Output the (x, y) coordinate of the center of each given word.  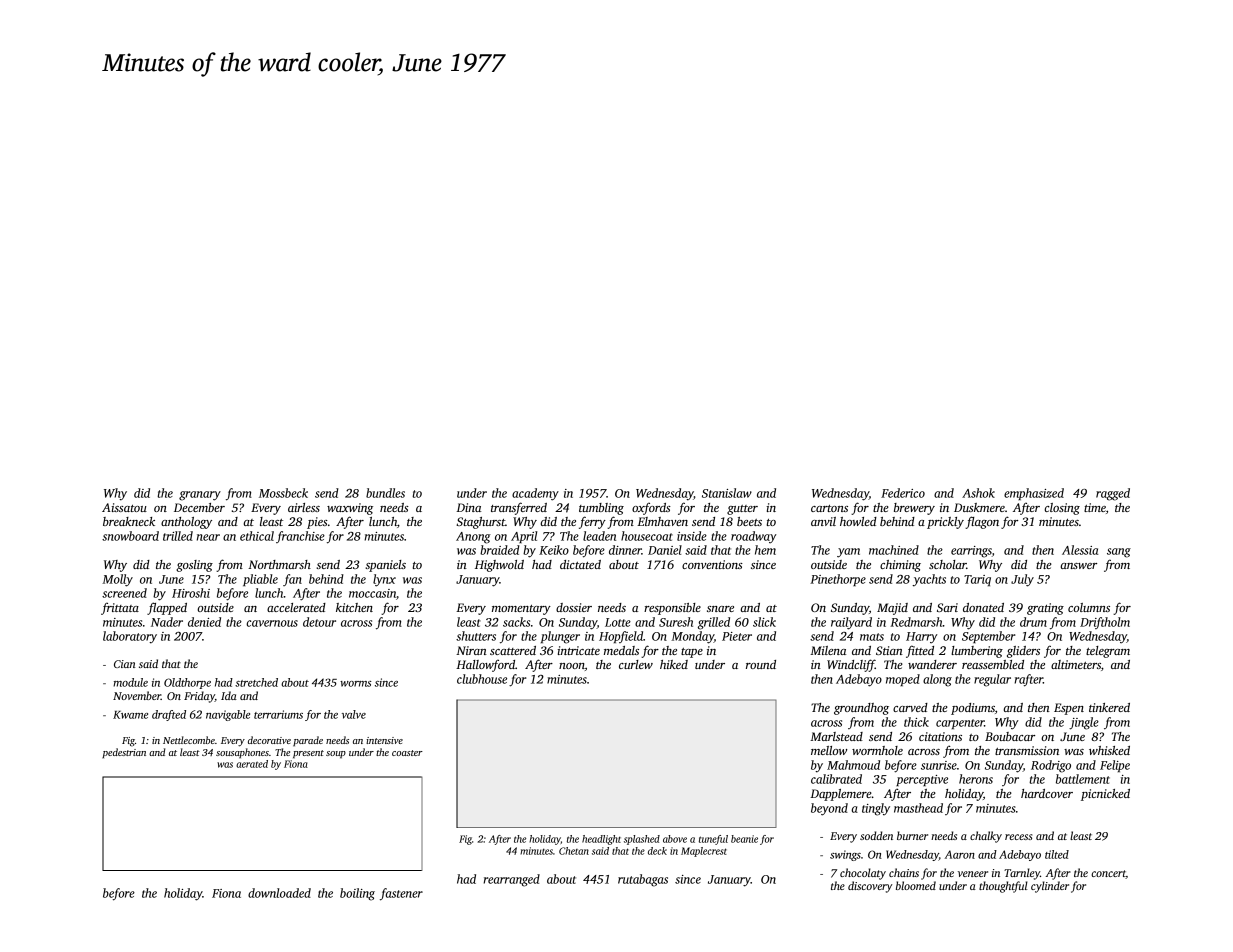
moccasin (372, 593)
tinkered (1109, 707)
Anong (473, 538)
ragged (1113, 494)
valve (354, 714)
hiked (674, 664)
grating (1045, 609)
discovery (870, 887)
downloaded (279, 893)
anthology (186, 523)
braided (500, 550)
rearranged (511, 880)
